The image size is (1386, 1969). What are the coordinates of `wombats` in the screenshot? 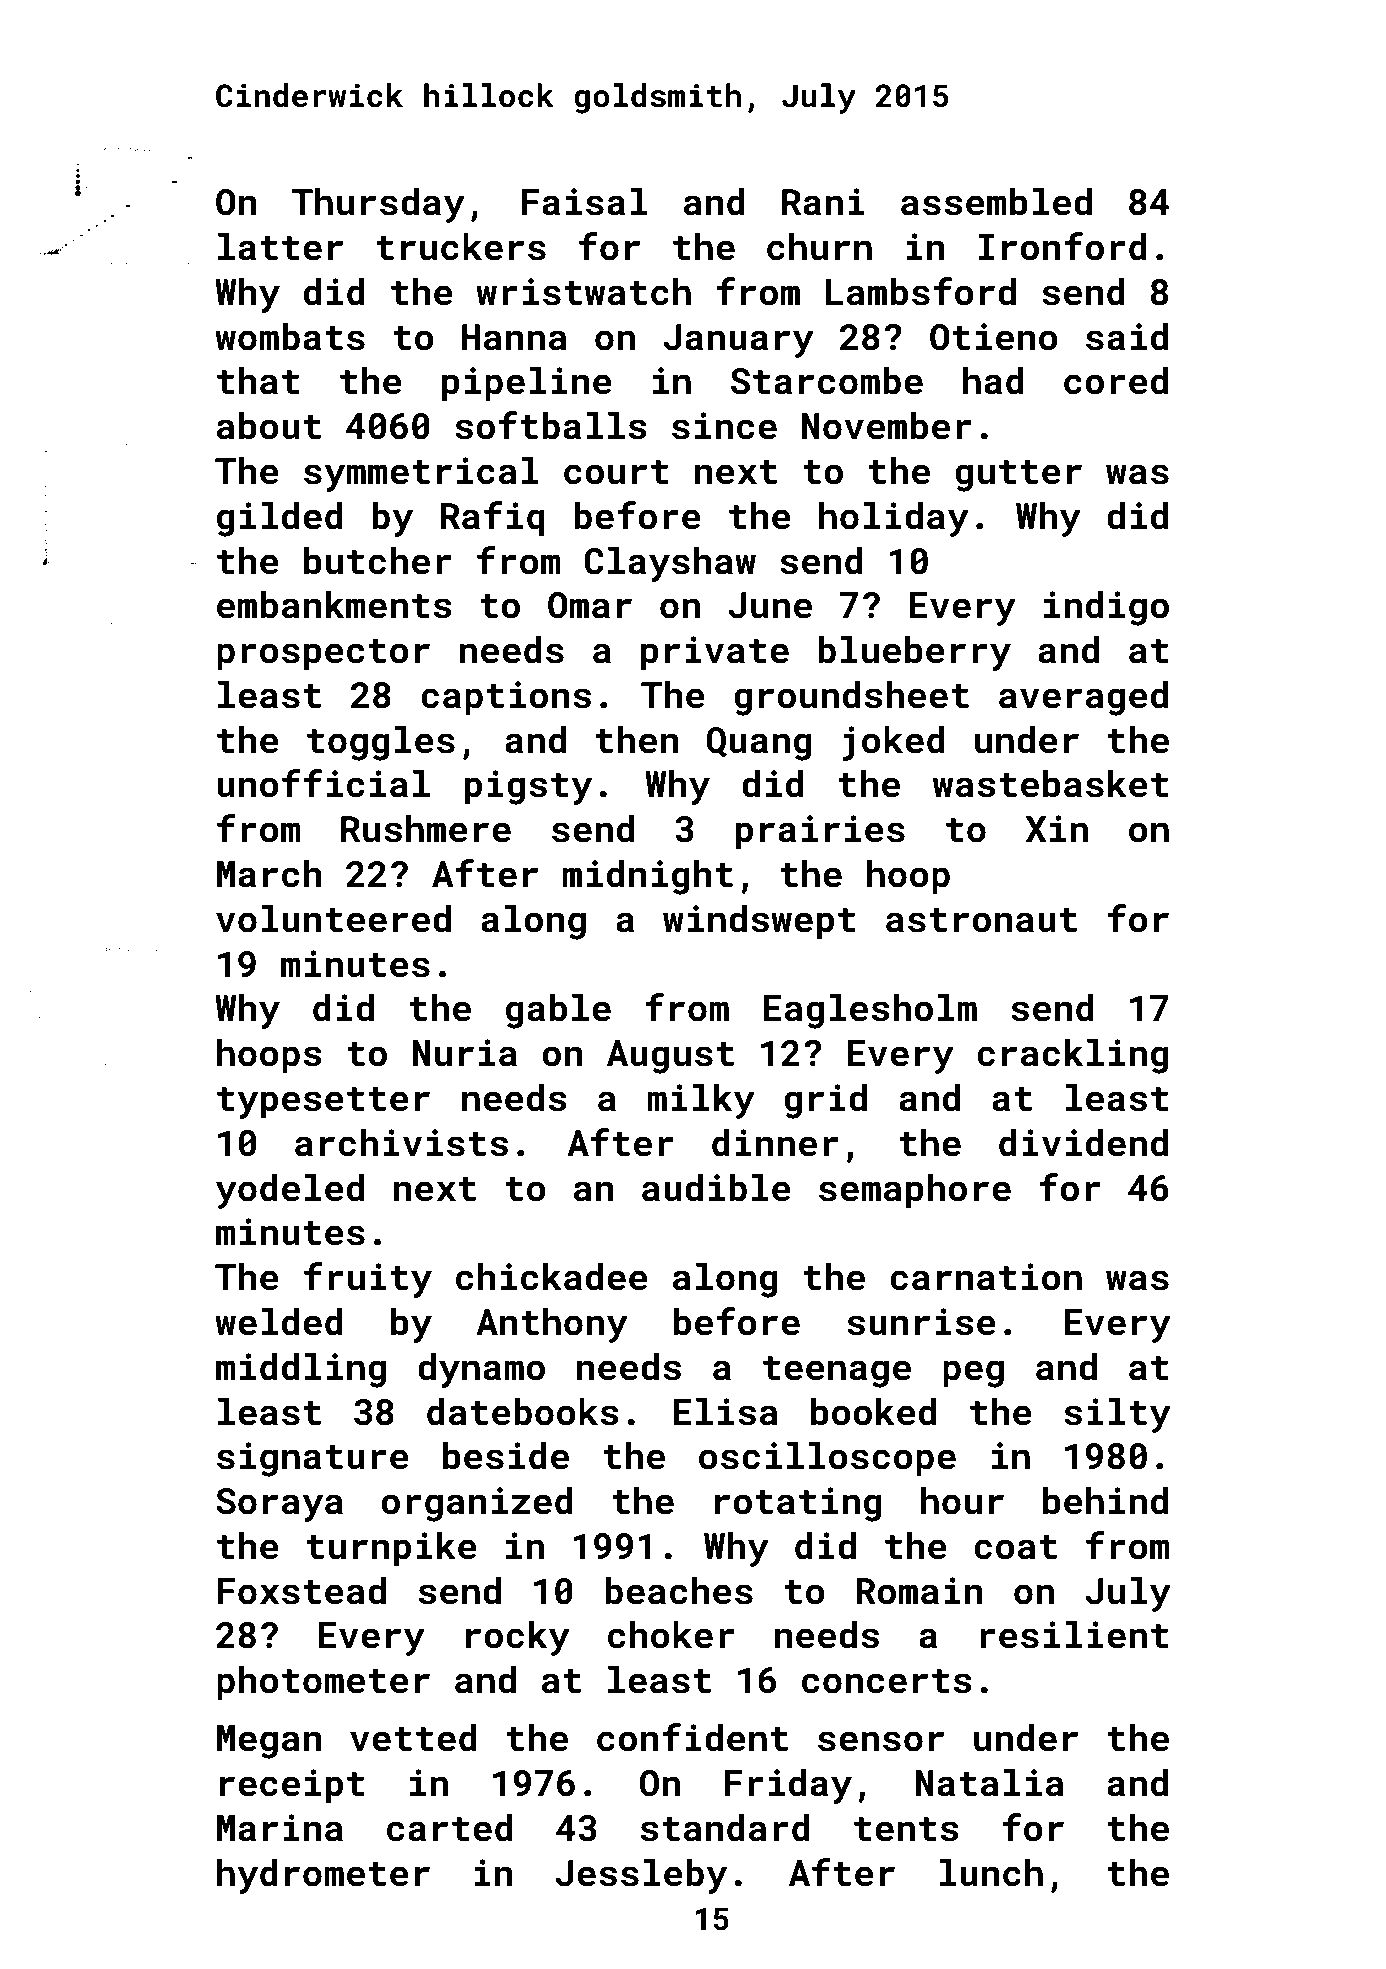 It's located at (290, 337).
